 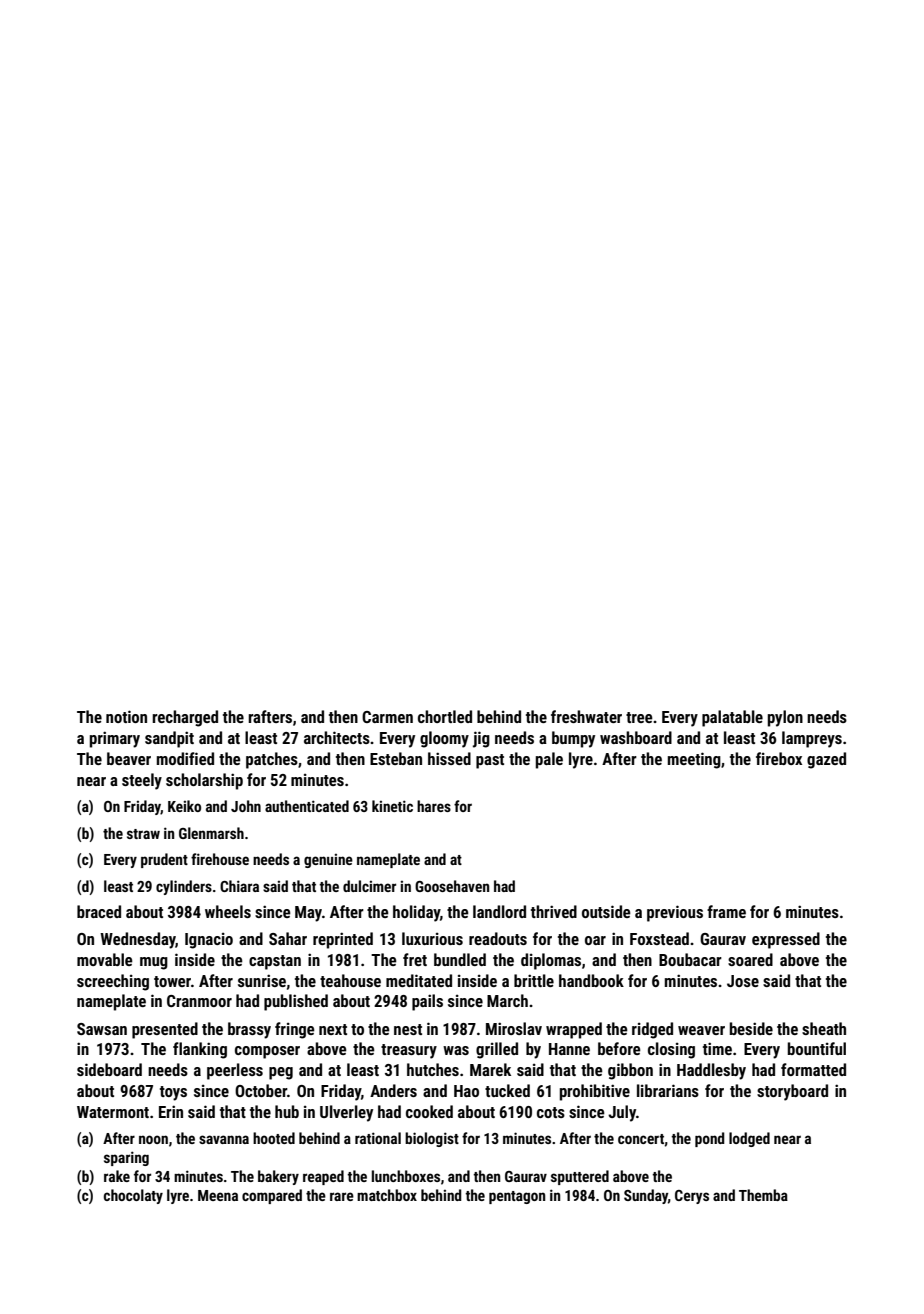 I want to click on hissed, so click(x=449, y=758).
